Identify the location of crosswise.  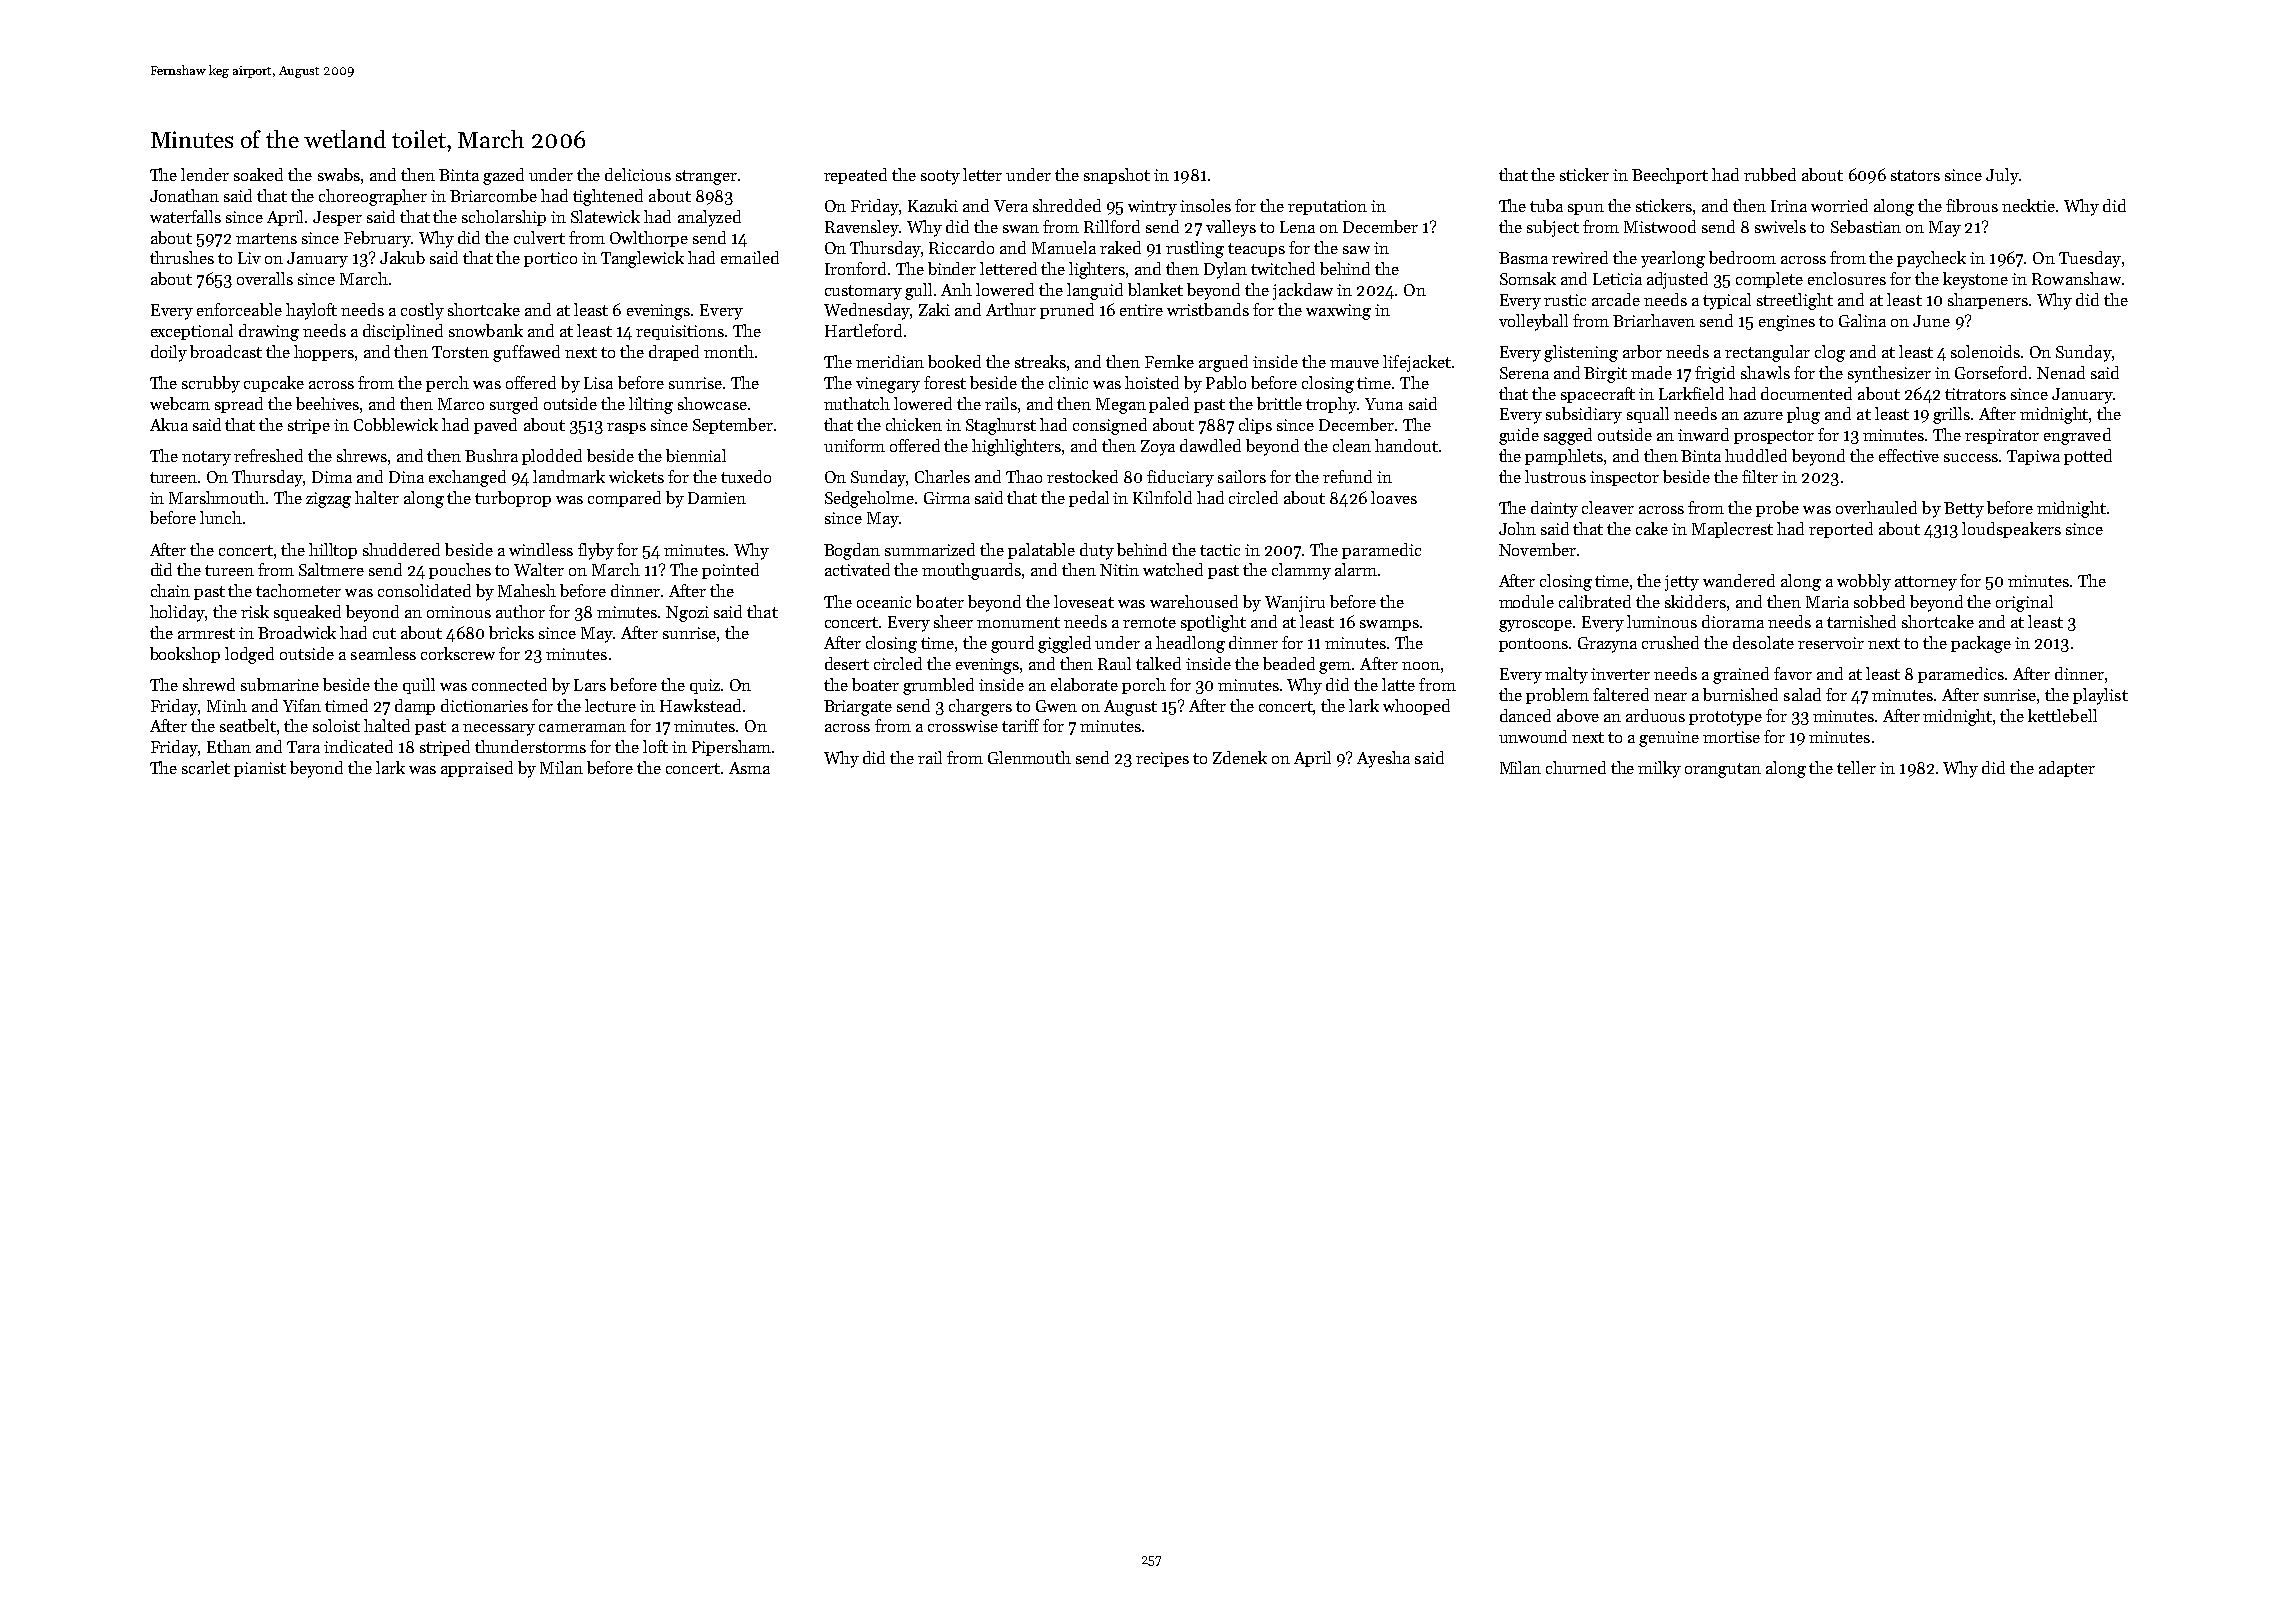
(963, 726).
